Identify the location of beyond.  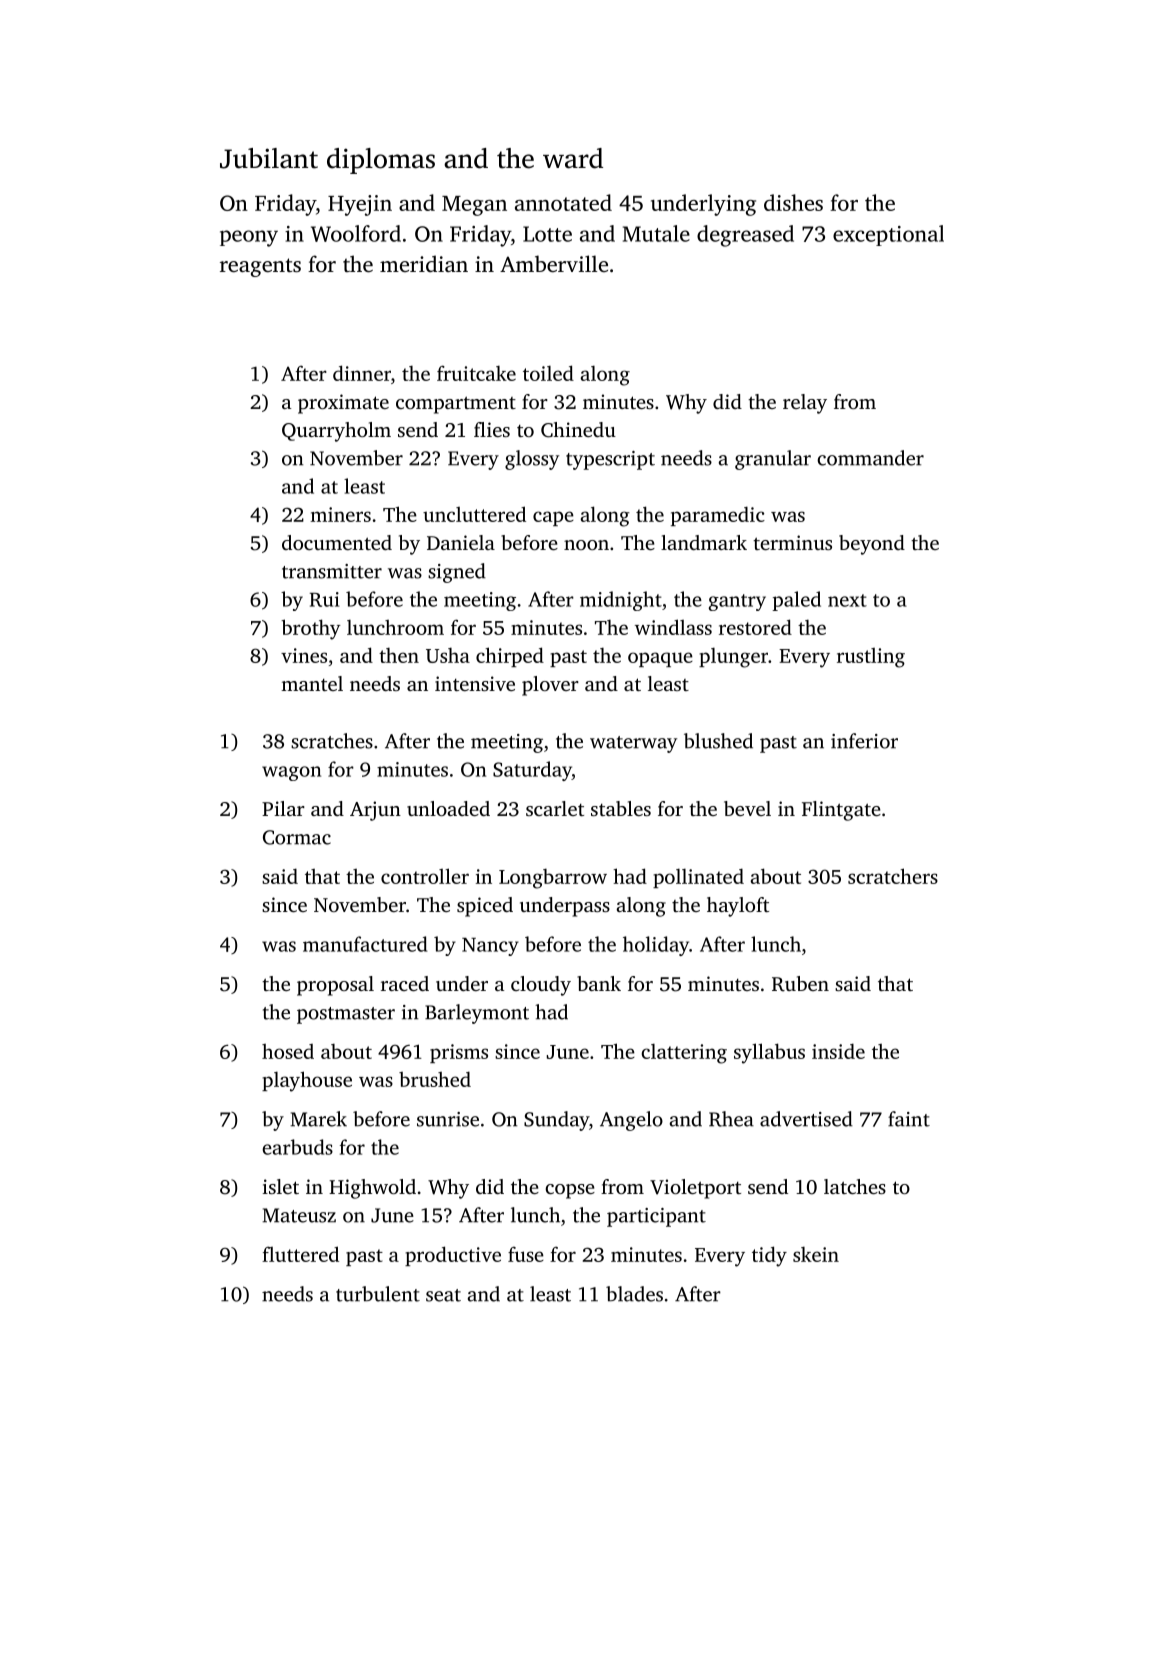
(872, 545).
